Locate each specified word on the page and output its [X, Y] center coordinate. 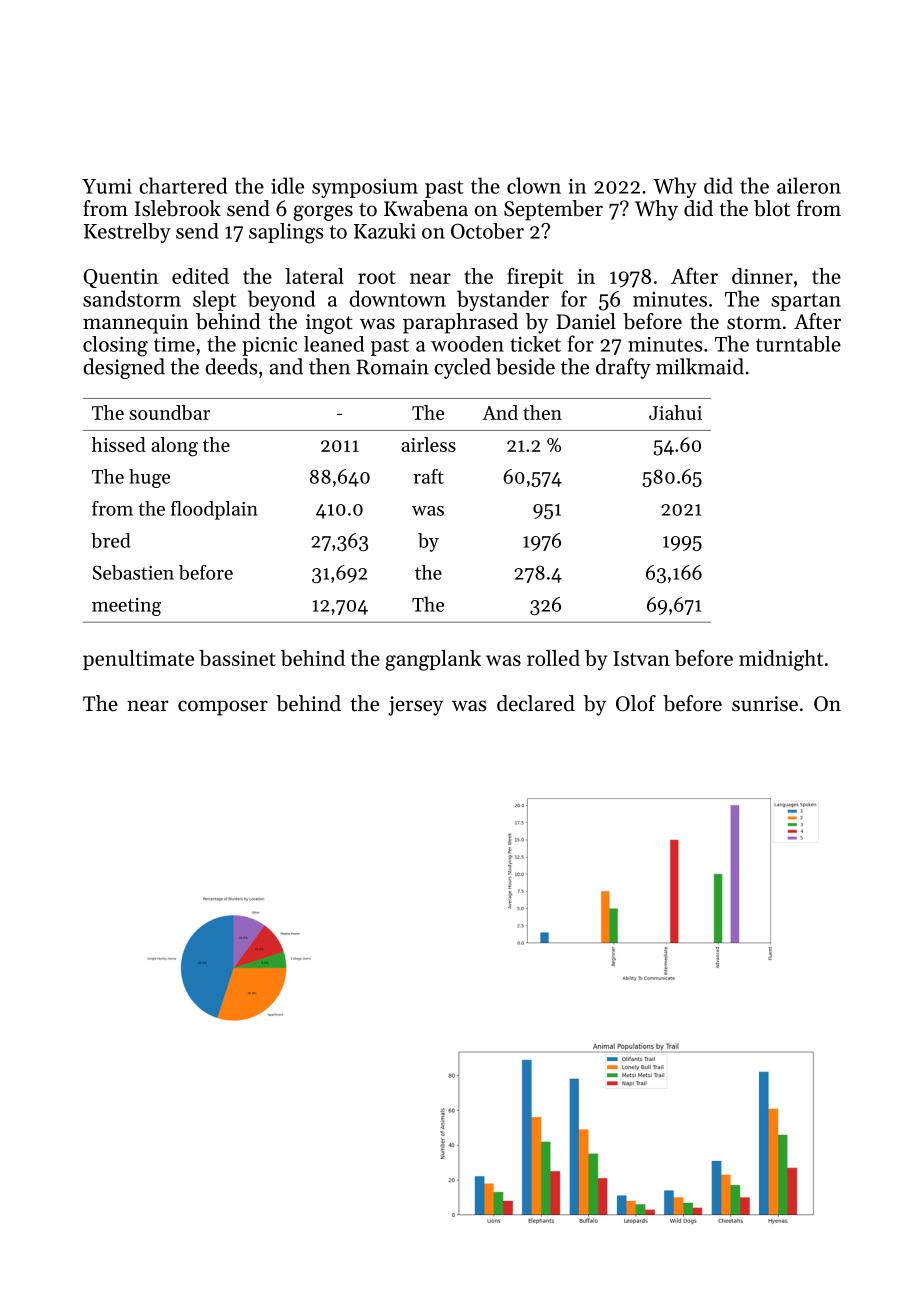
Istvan [641, 658]
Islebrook [178, 208]
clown [534, 185]
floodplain [214, 510]
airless [428, 444]
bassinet [237, 658]
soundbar [169, 412]
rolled [553, 658]
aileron [809, 185]
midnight [781, 660]
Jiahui [675, 412]
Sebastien [133, 572]
